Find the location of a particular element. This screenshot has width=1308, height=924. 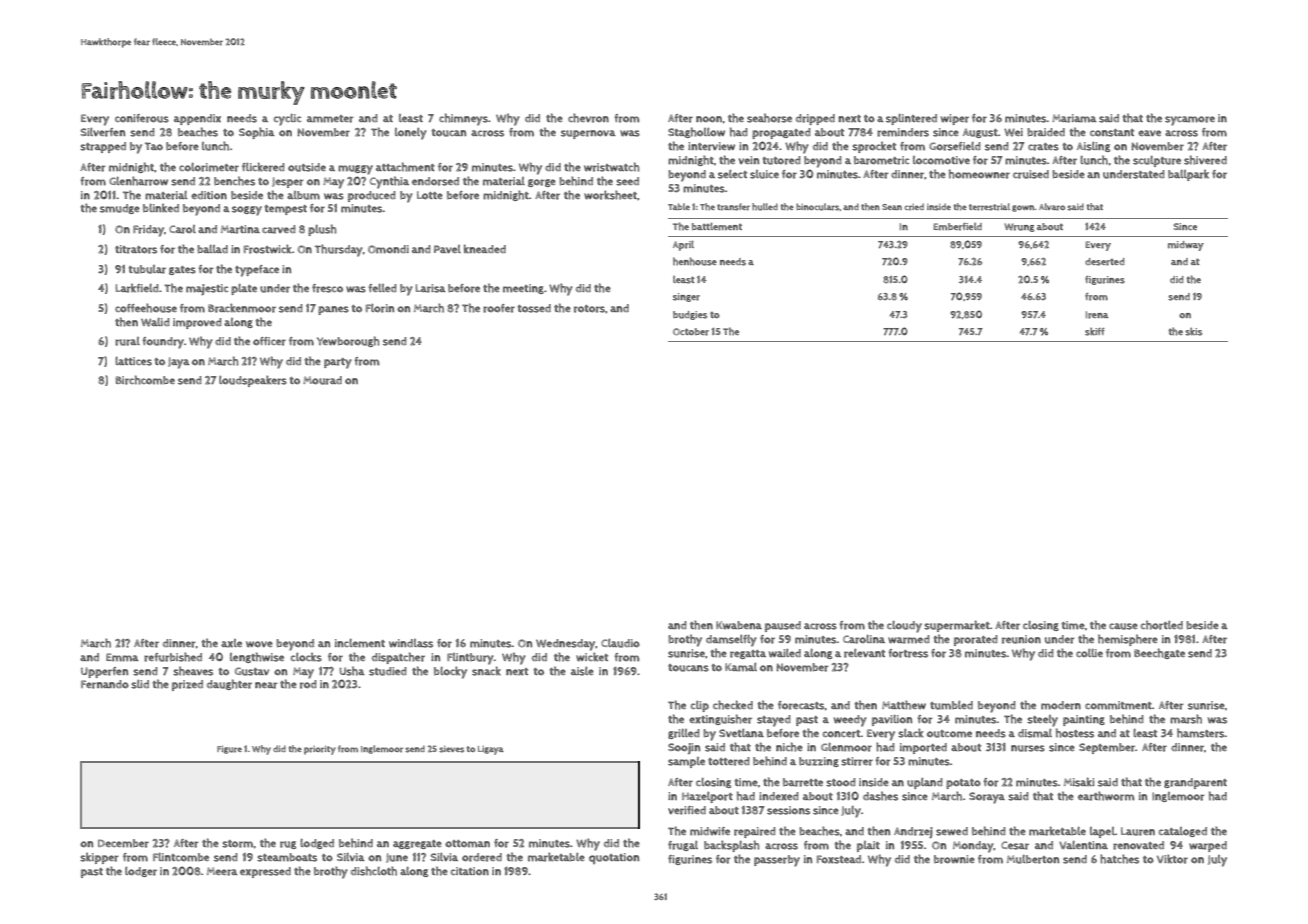

coniferous is located at coordinates (142, 118).
